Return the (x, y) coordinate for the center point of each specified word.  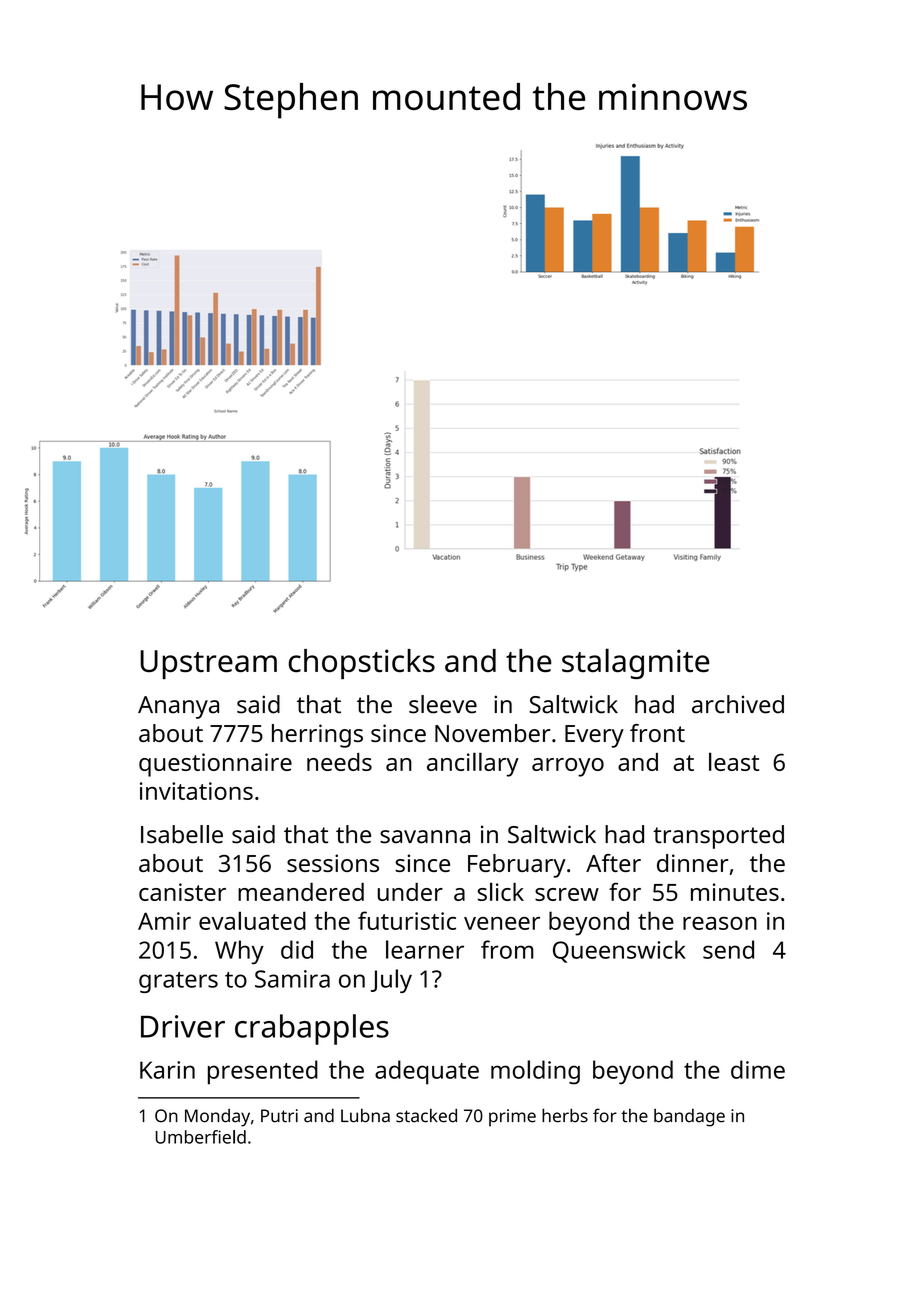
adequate (427, 1072)
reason (720, 923)
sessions (333, 863)
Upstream (208, 664)
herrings (317, 736)
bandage (689, 1118)
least (734, 761)
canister (182, 892)
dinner (692, 863)
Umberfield (201, 1137)
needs (339, 762)
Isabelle (182, 834)
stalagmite (635, 663)
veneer (502, 923)
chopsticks (362, 664)
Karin (167, 1070)
